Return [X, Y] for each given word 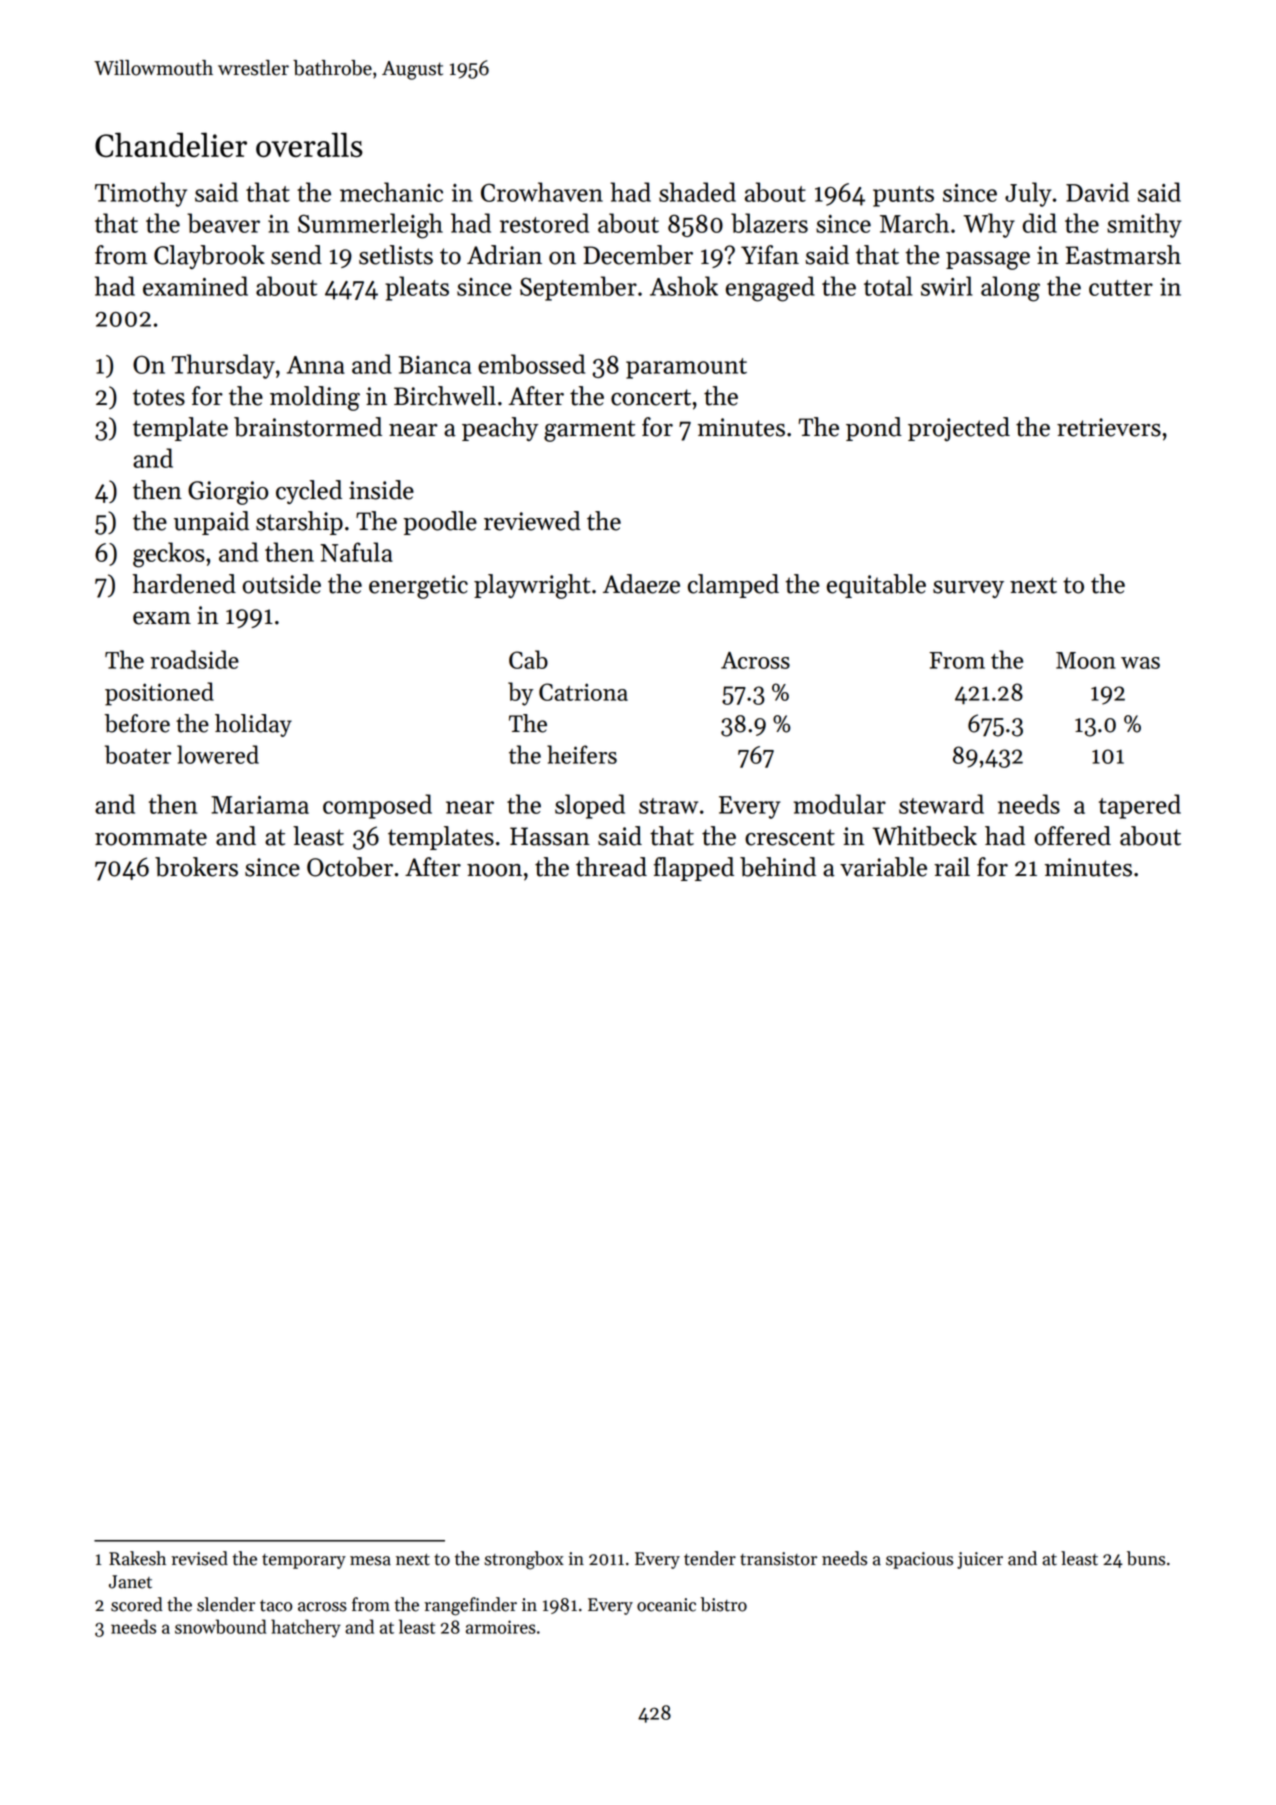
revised [199, 1558]
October [350, 867]
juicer [980, 1560]
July [1028, 194]
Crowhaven [542, 192]
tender [710, 1558]
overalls [309, 144]
